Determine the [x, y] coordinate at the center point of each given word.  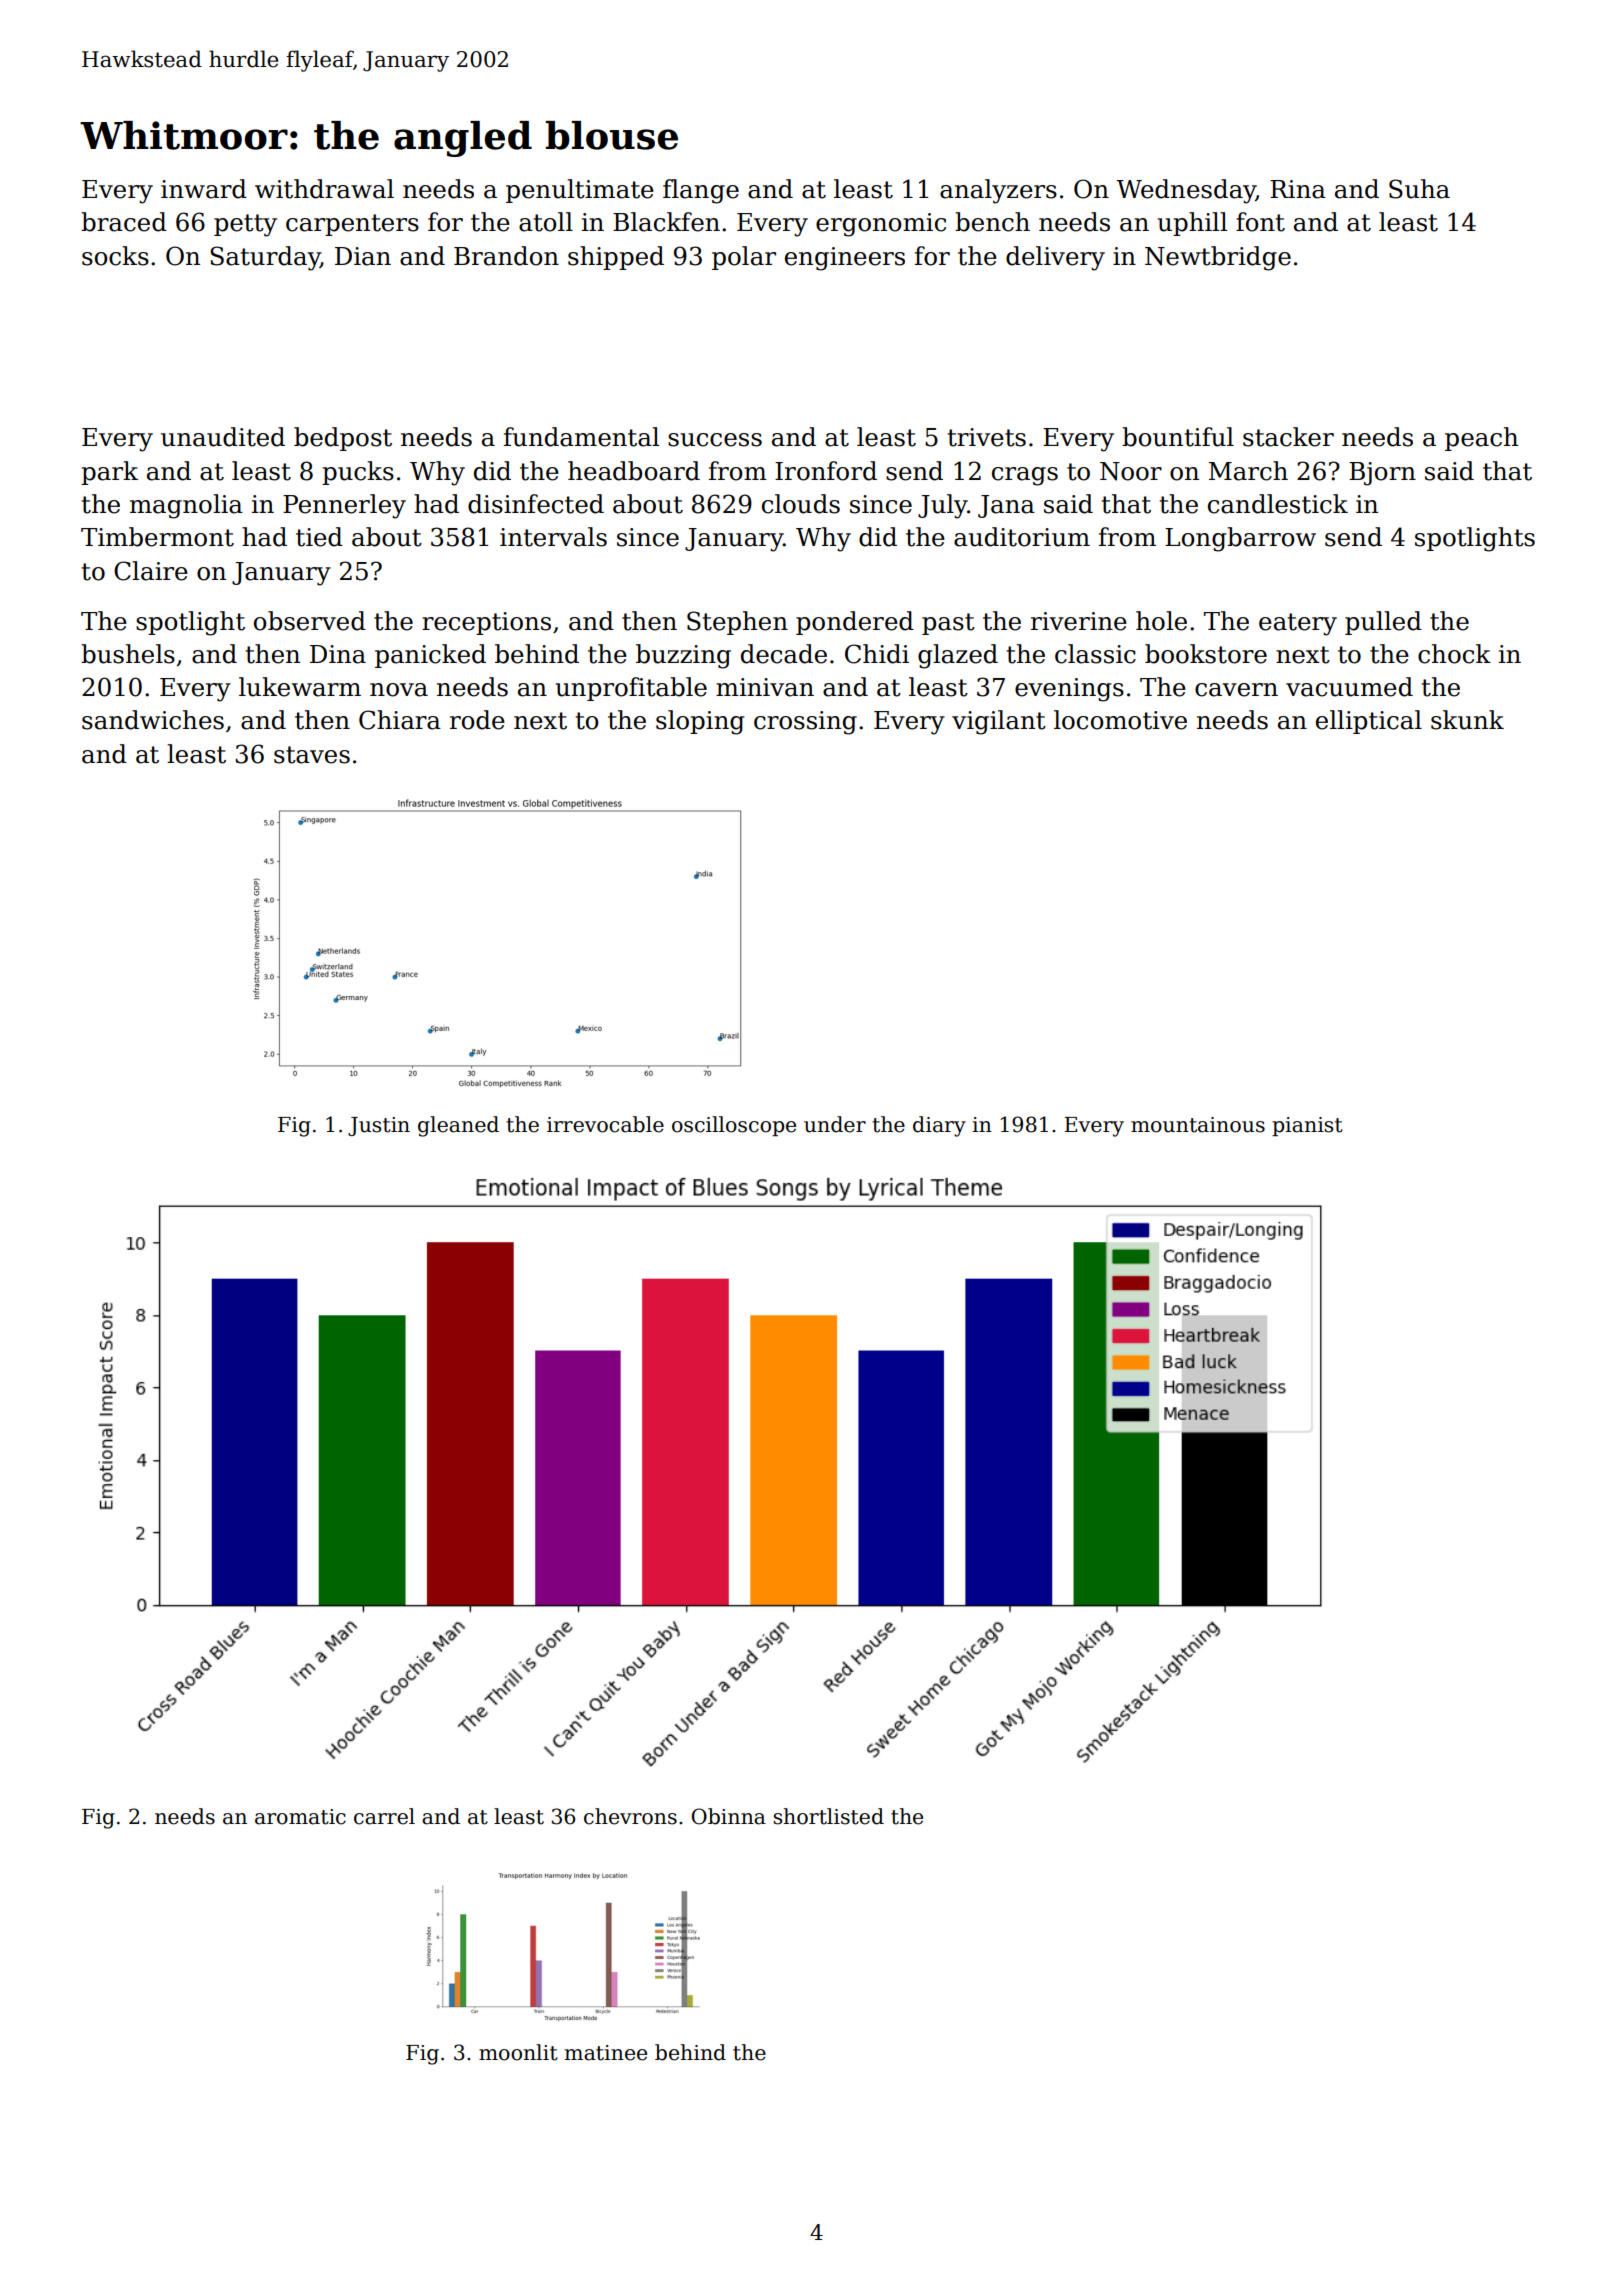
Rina [1298, 189]
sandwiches [153, 720]
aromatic [300, 1817]
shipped [616, 258]
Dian [363, 256]
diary [939, 1126]
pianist [1307, 1126]
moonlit [518, 2052]
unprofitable [631, 689]
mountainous [1198, 1125]
